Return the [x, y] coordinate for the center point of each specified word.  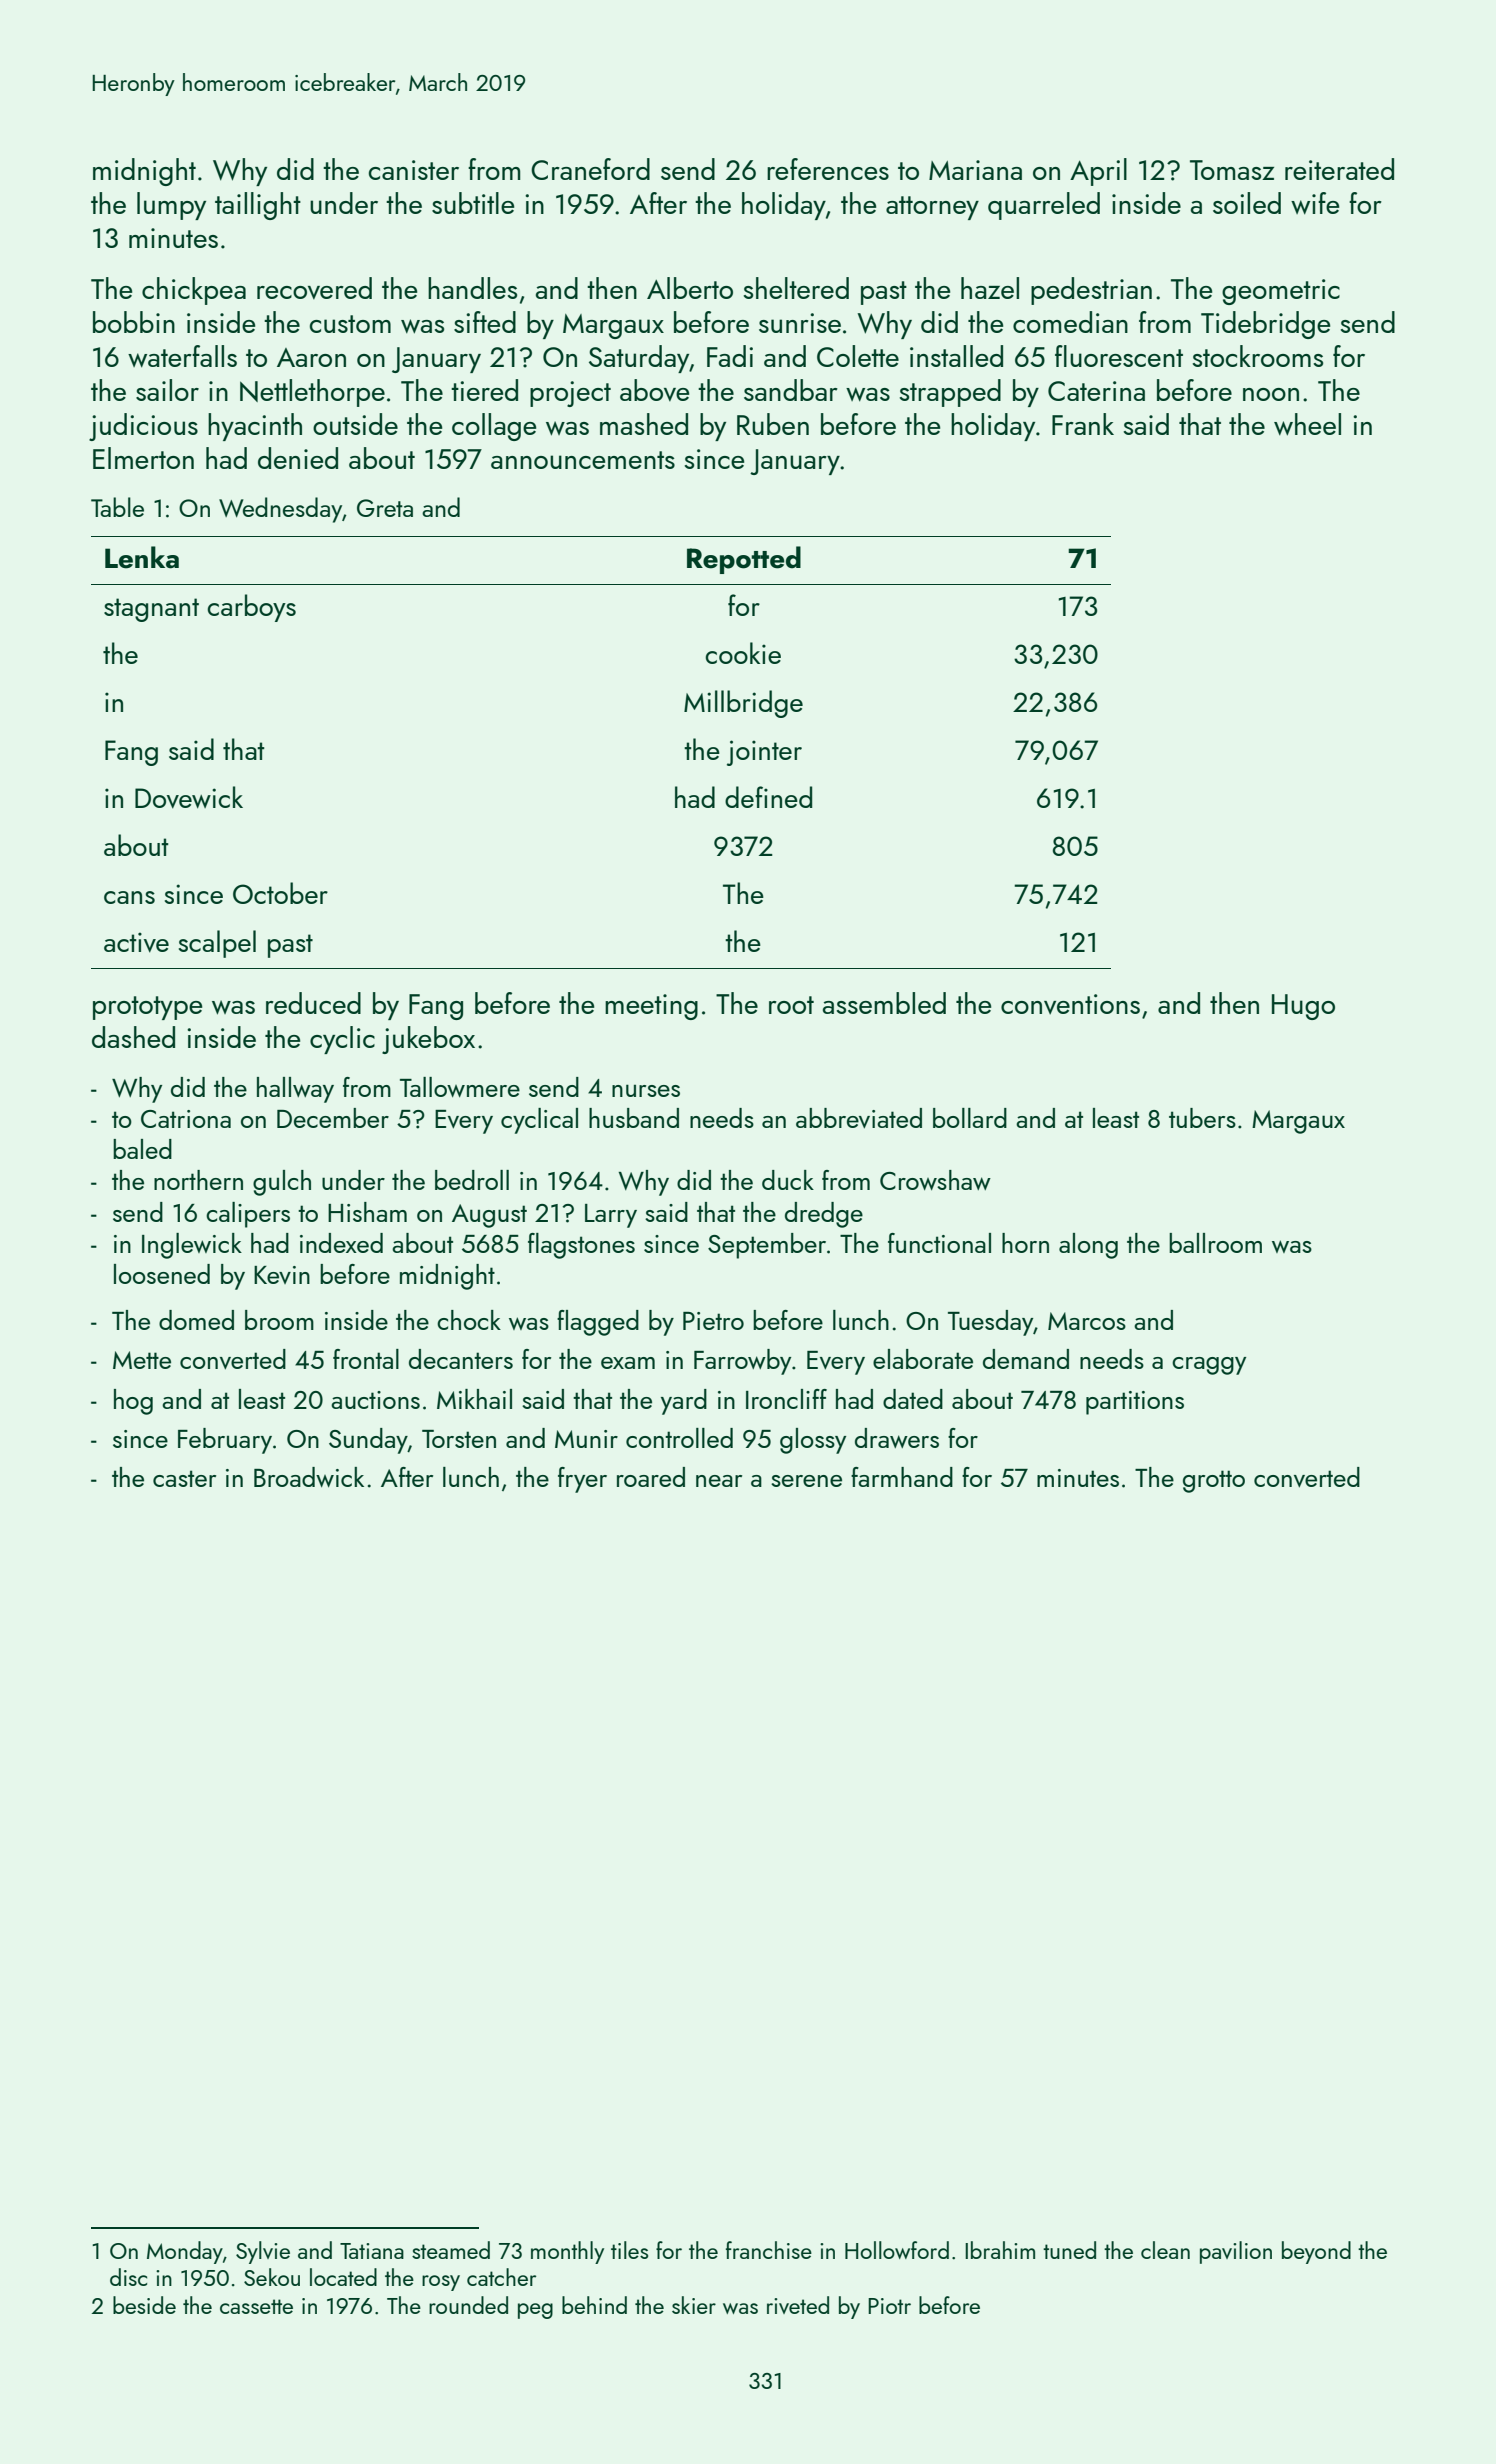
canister [414, 170]
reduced [313, 1003]
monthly [567, 2252]
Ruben [773, 424]
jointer [764, 753]
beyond [1316, 2252]
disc [128, 2277]
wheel [1307, 424]
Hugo [1303, 1007]
